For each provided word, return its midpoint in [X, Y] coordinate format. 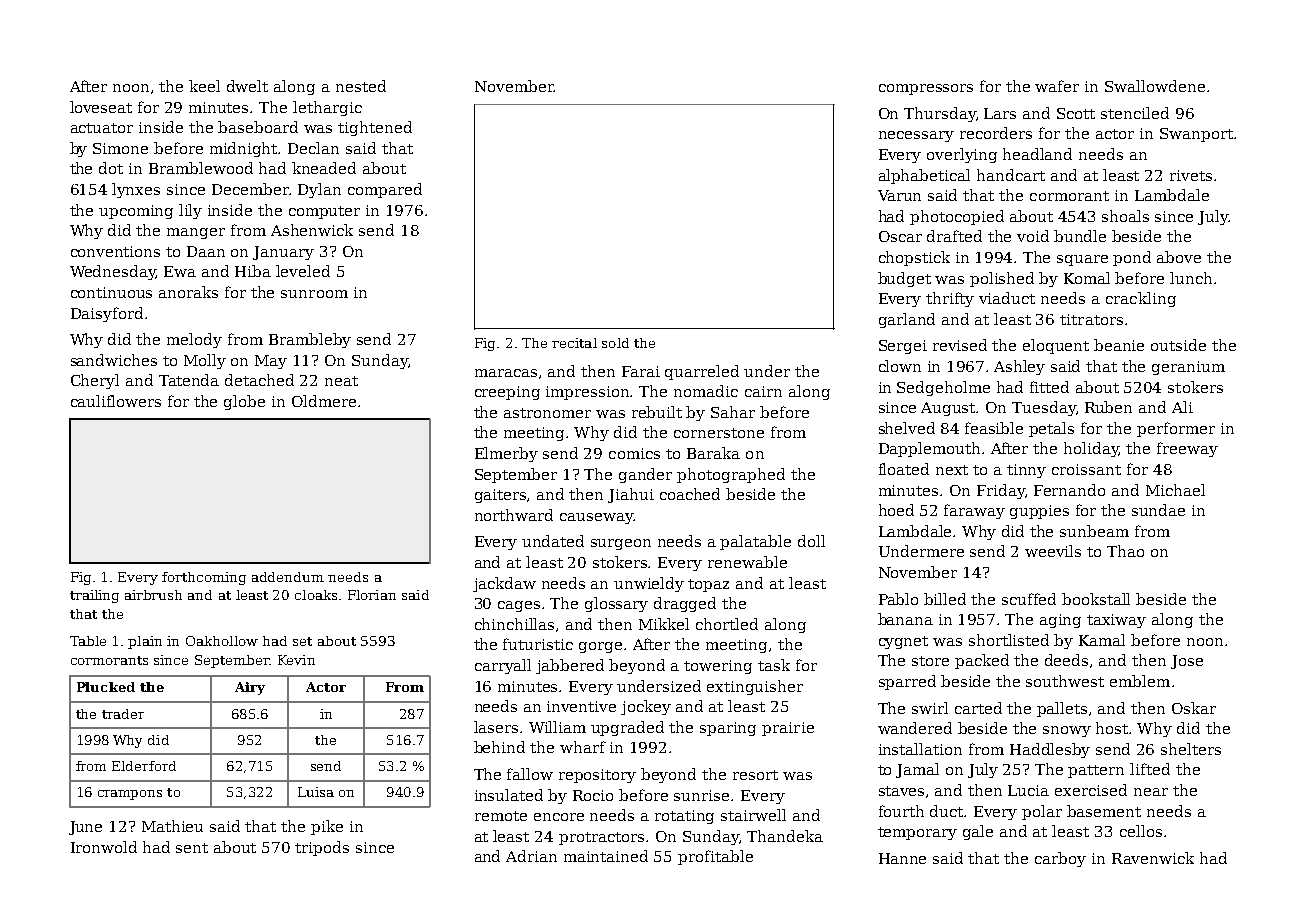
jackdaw [504, 584]
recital [574, 343]
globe [244, 402]
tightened [375, 128]
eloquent [1056, 346]
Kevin [296, 660]
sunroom [314, 294]
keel [204, 86]
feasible [994, 428]
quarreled [702, 372]
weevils [1053, 551]
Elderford [144, 766]
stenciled [1135, 113]
